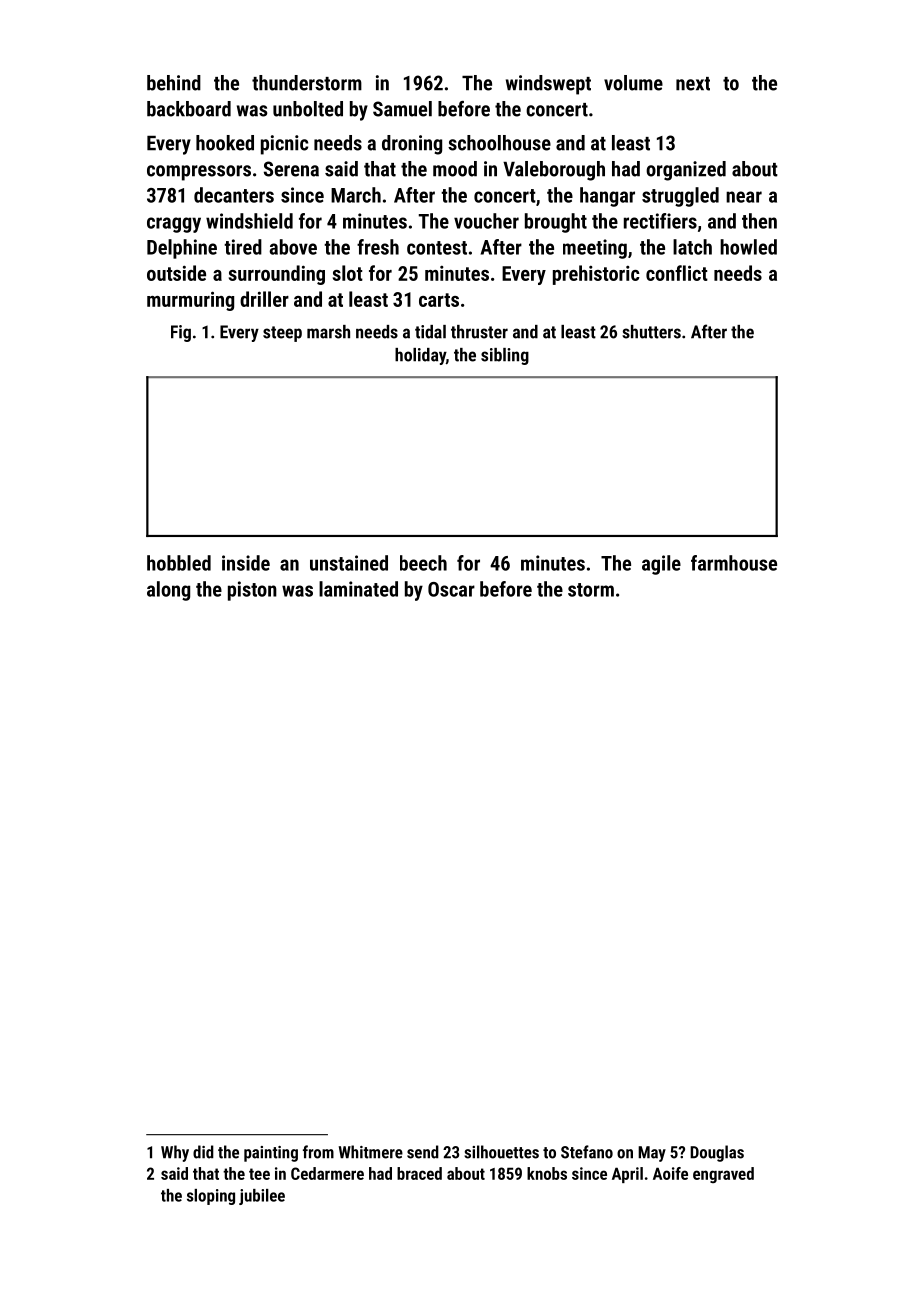 This page has height=1311, width=924. What do you see at coordinates (723, 1175) in the page?
I see `engraved` at bounding box center [723, 1175].
